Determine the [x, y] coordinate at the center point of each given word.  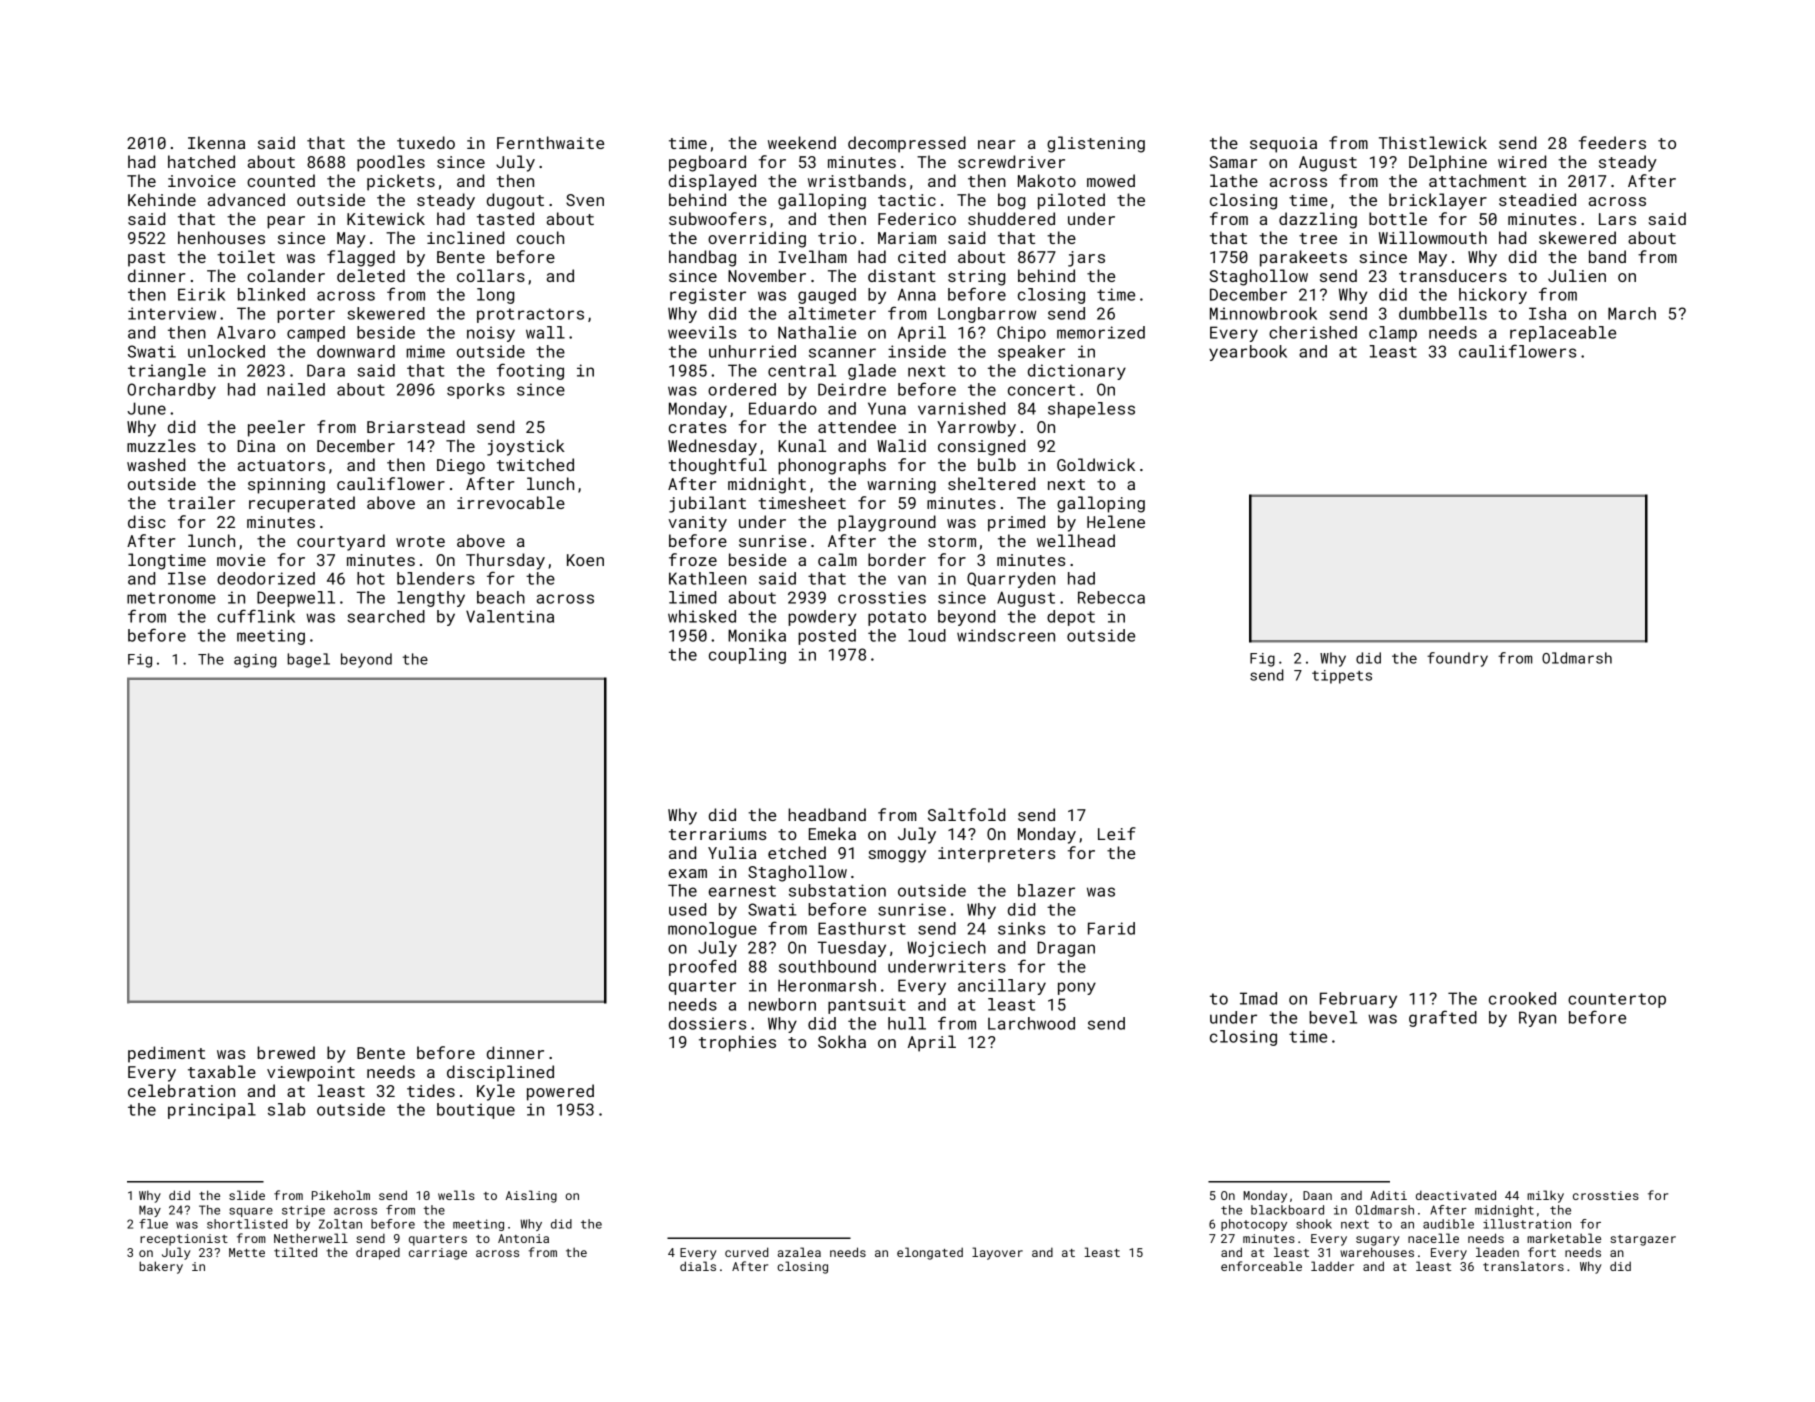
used [687, 909]
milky [1545, 1196]
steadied [1537, 199]
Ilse [187, 578]
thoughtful [718, 466]
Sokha [842, 1041]
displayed [712, 182]
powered [560, 1092]
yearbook [1248, 353]
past [146, 259]
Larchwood [1031, 1023]
